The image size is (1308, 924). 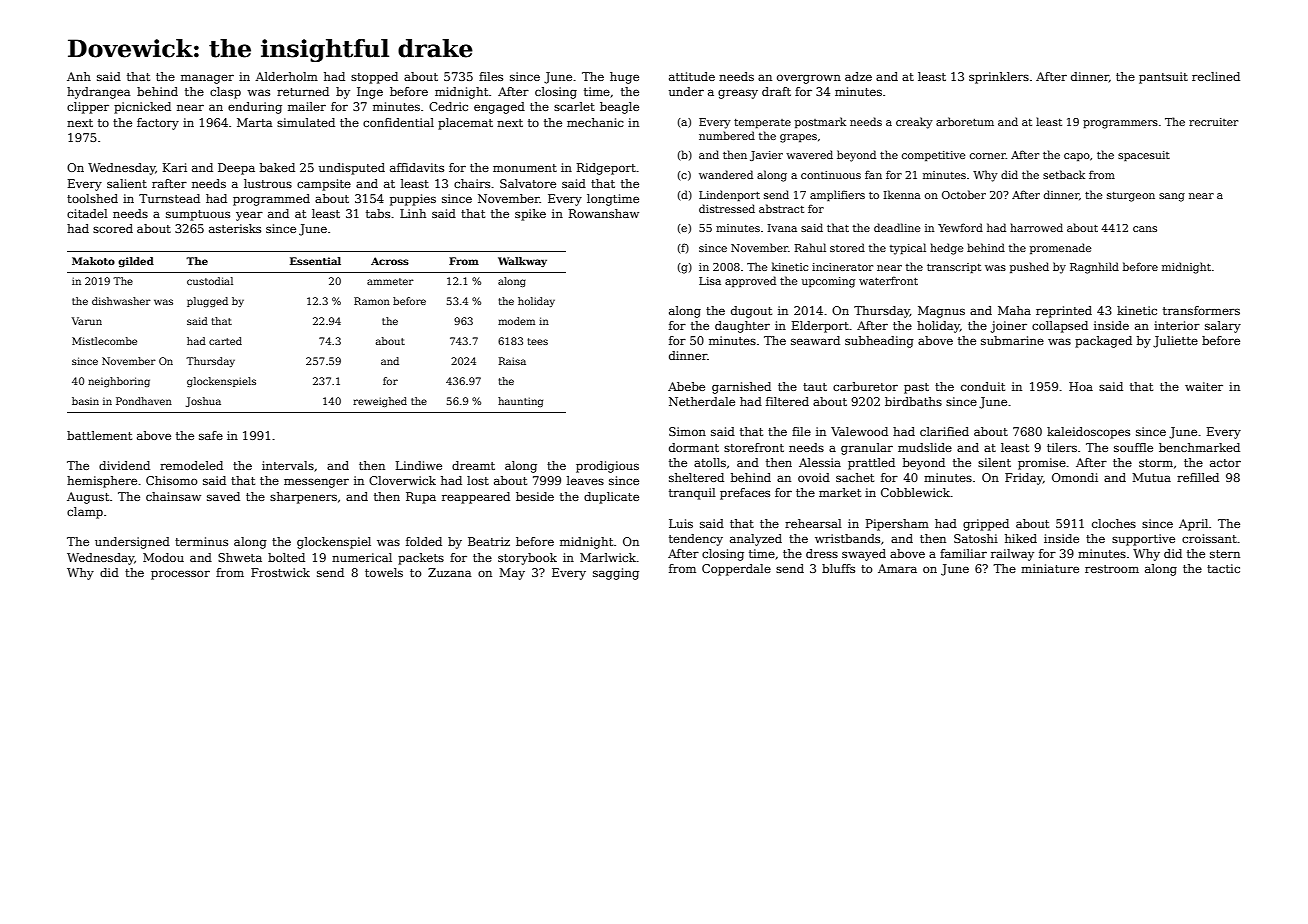 What do you see at coordinates (941, 312) in the screenshot?
I see `Magnus` at bounding box center [941, 312].
